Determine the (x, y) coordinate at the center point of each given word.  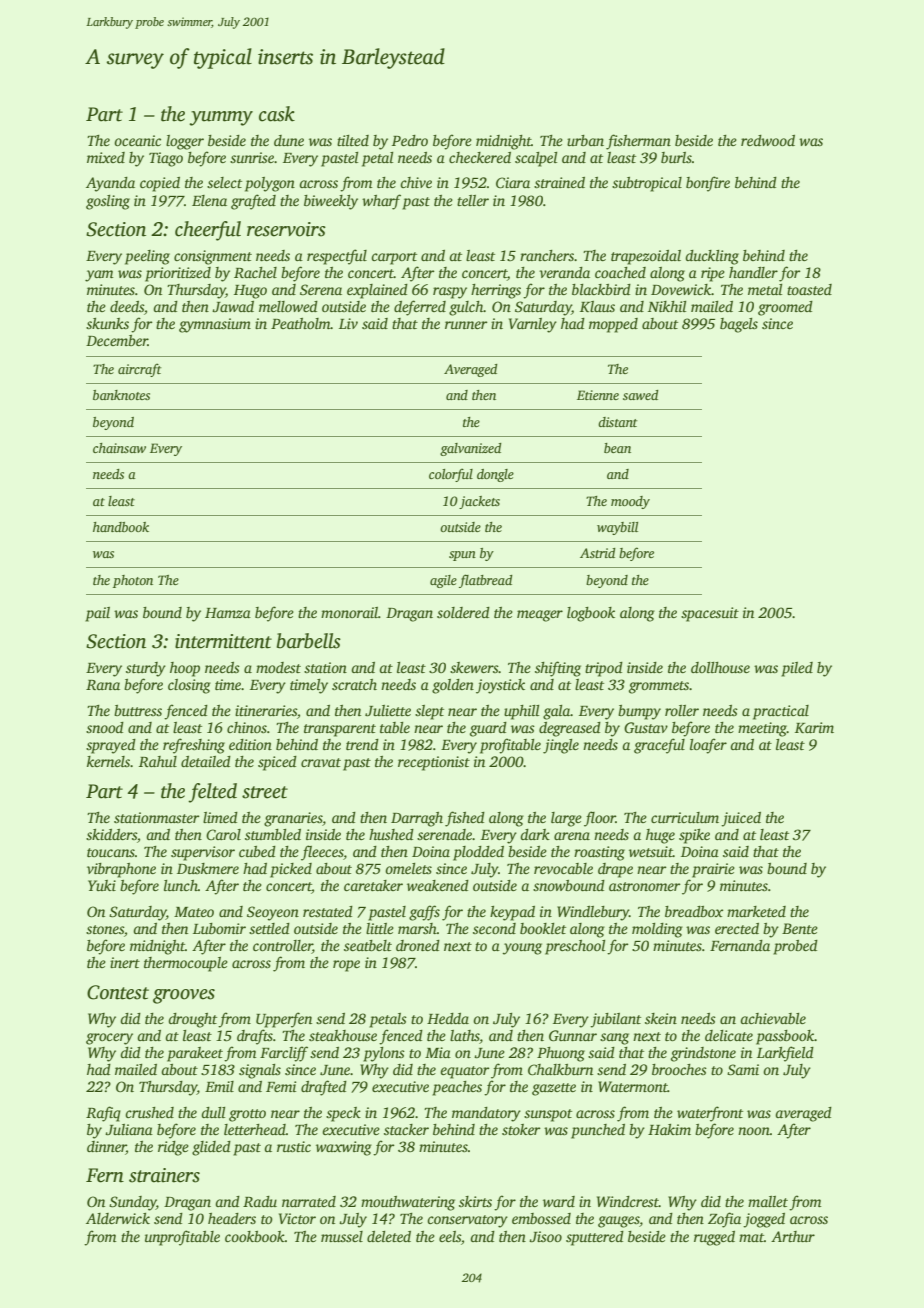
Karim (814, 727)
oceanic (137, 140)
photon (133, 581)
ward (559, 1201)
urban (585, 140)
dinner (106, 1148)
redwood (768, 140)
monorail (349, 612)
